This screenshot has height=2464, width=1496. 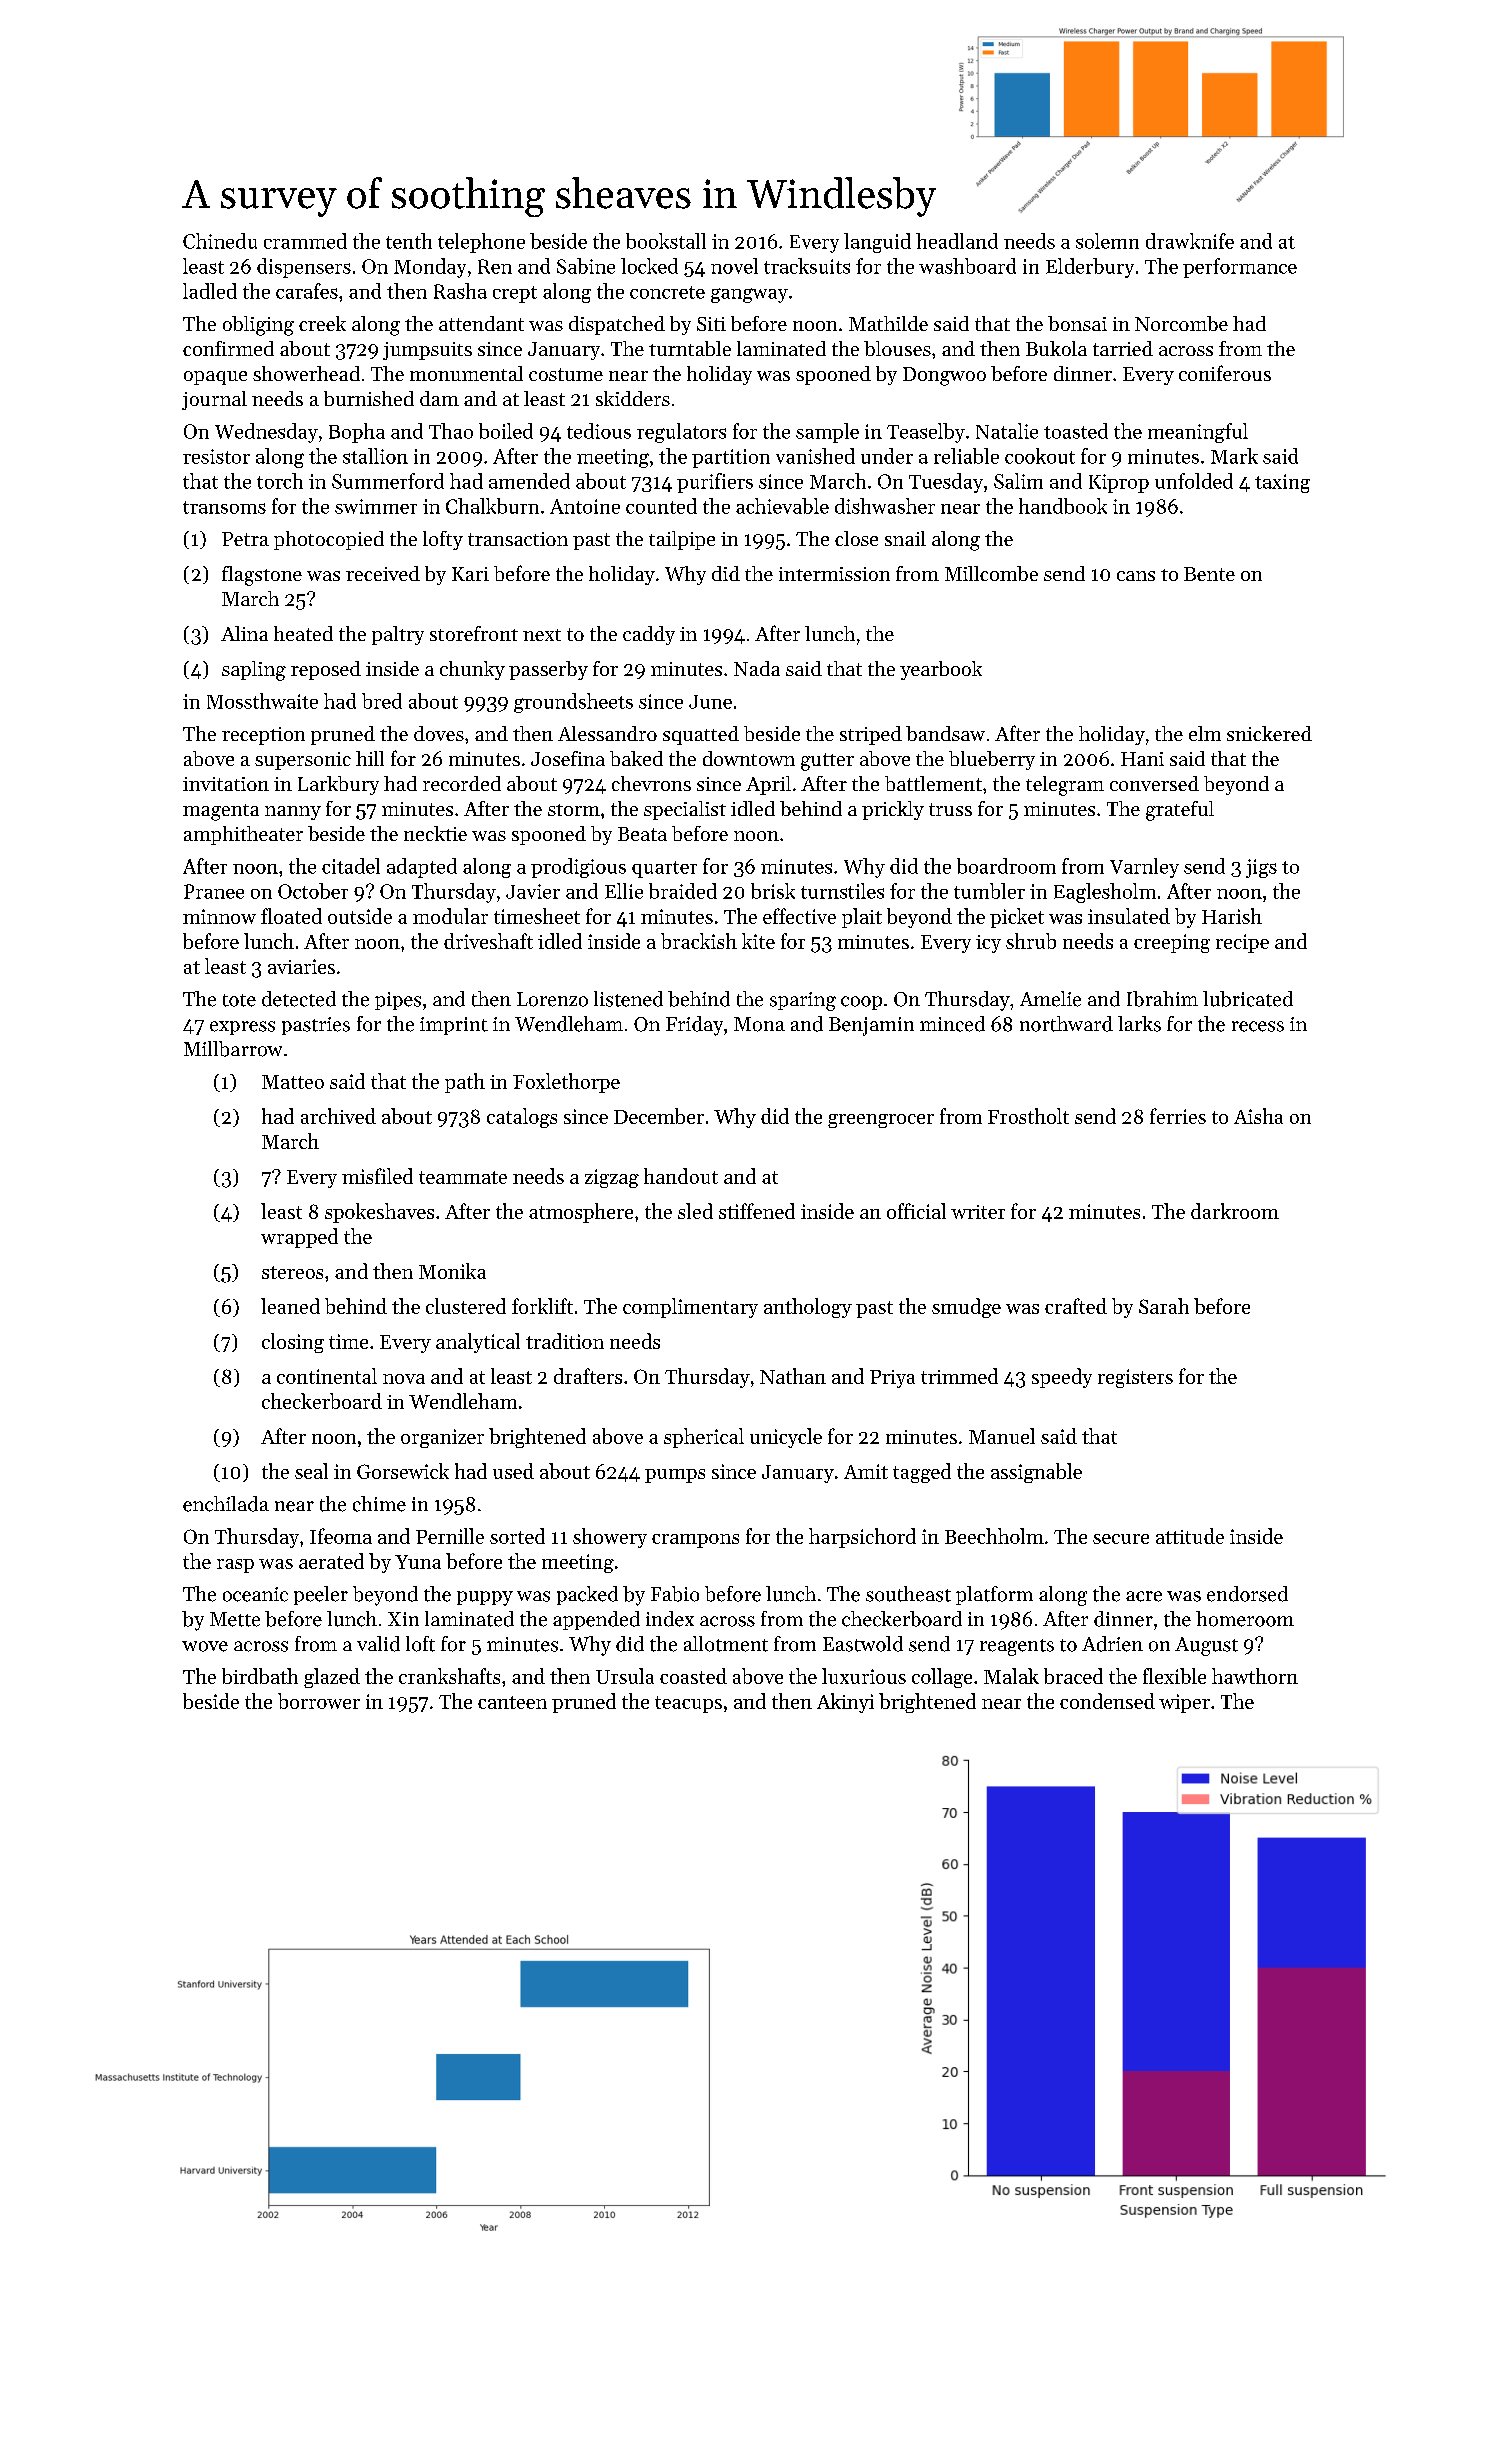 What do you see at coordinates (1209, 574) in the screenshot?
I see `Bente` at bounding box center [1209, 574].
